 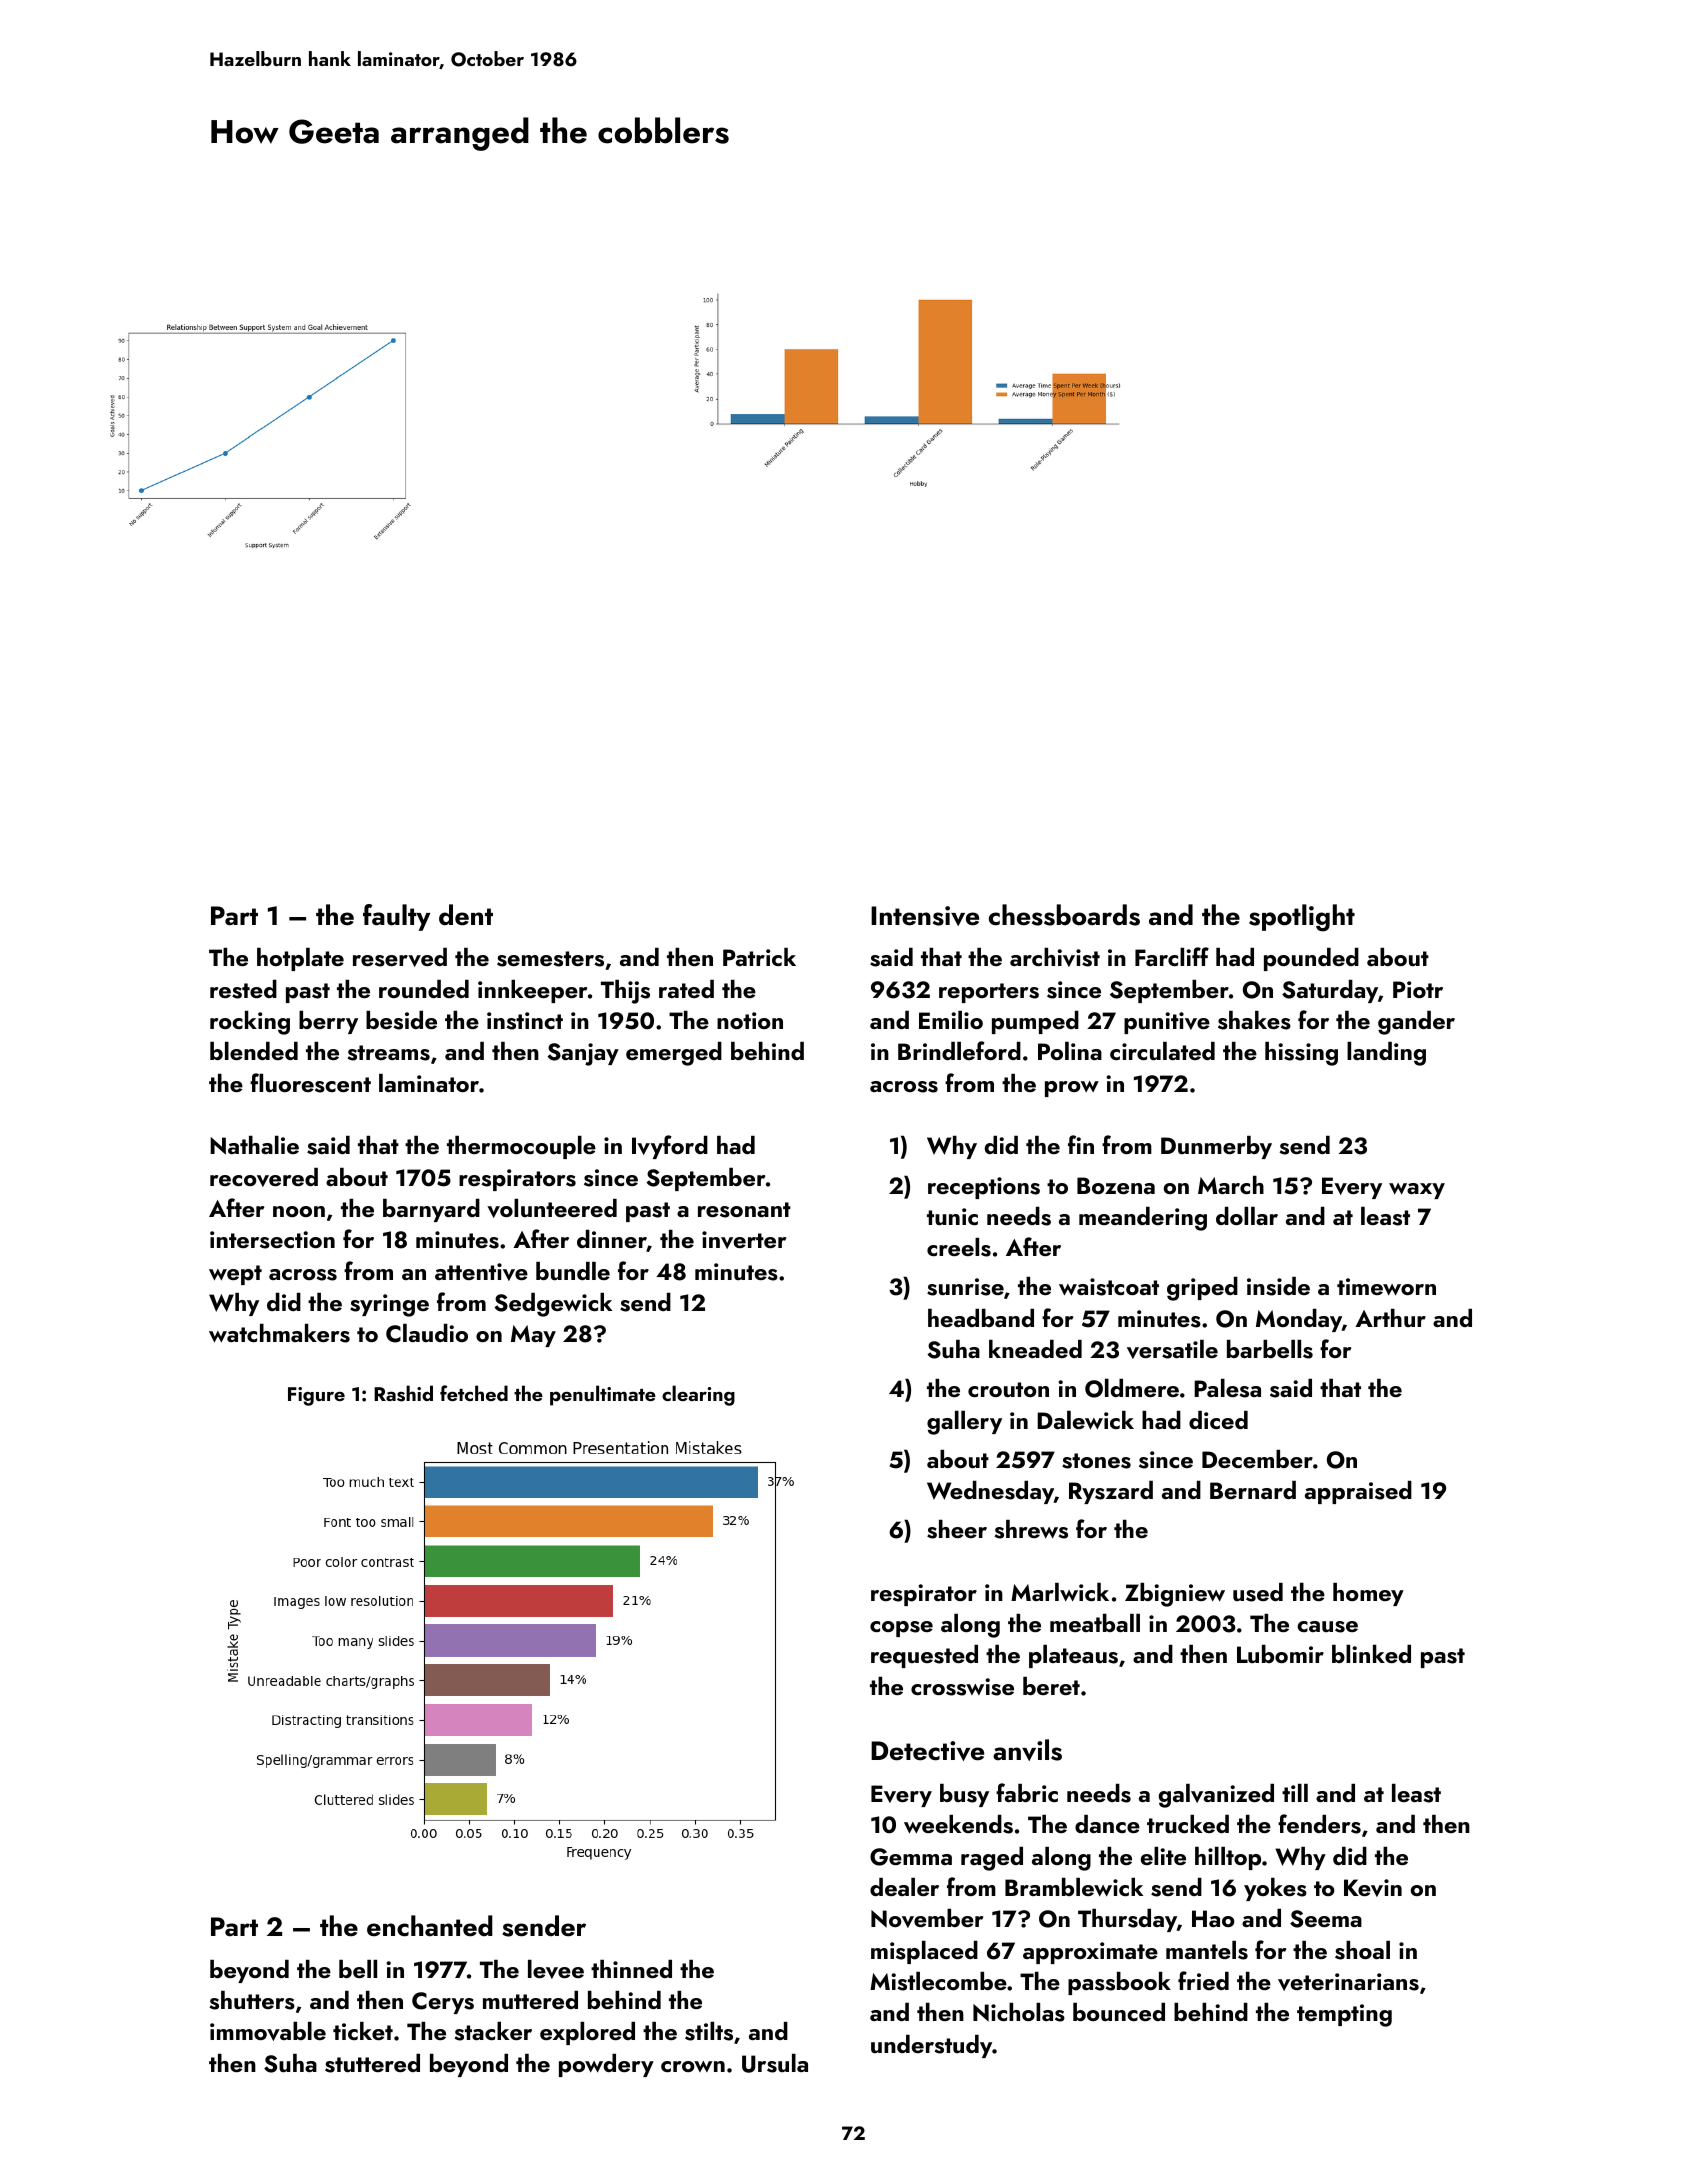 What do you see at coordinates (430, 1926) in the image?
I see `enchanted` at bounding box center [430, 1926].
